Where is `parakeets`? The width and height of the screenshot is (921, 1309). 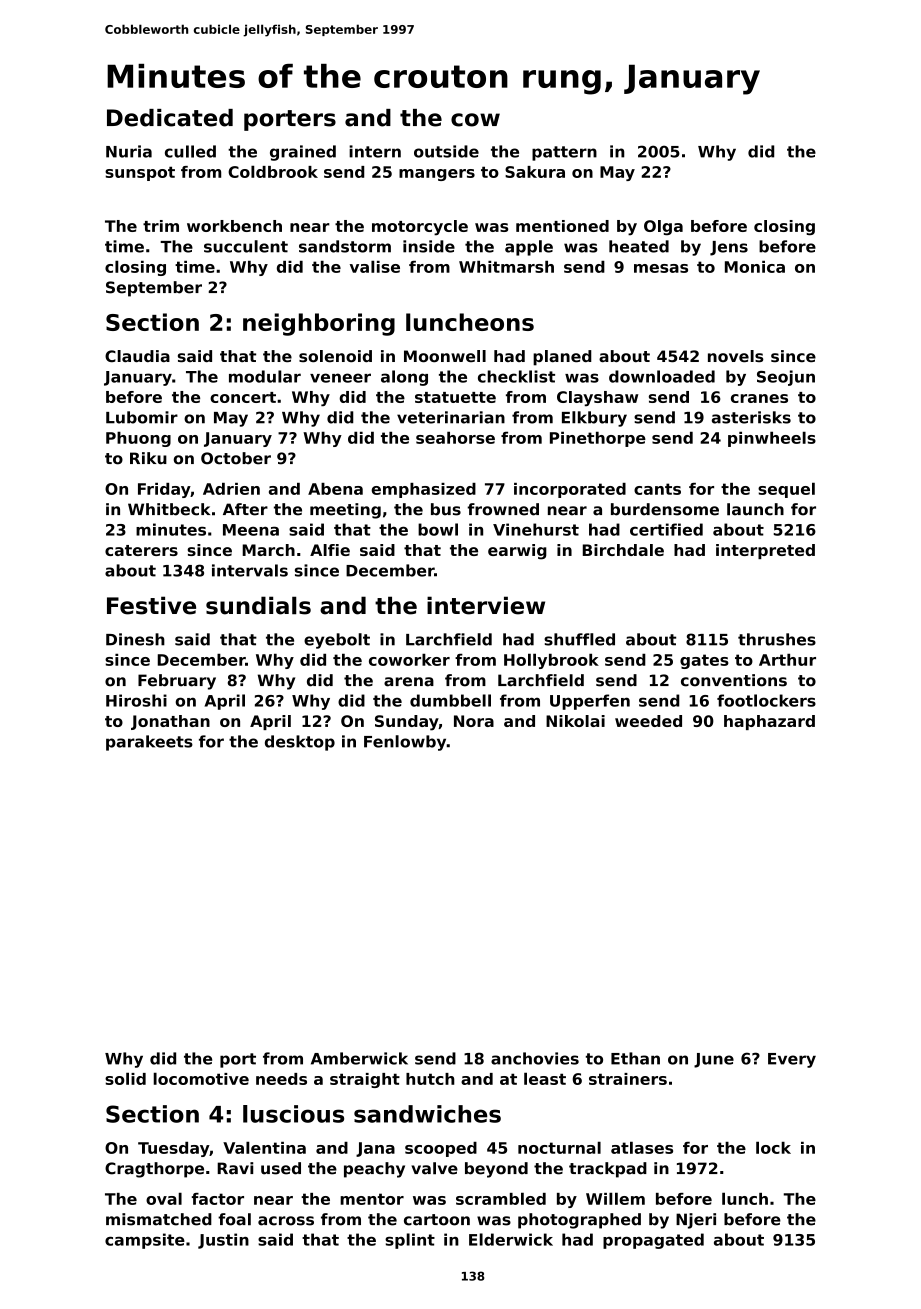 parakeets is located at coordinates (149, 743).
